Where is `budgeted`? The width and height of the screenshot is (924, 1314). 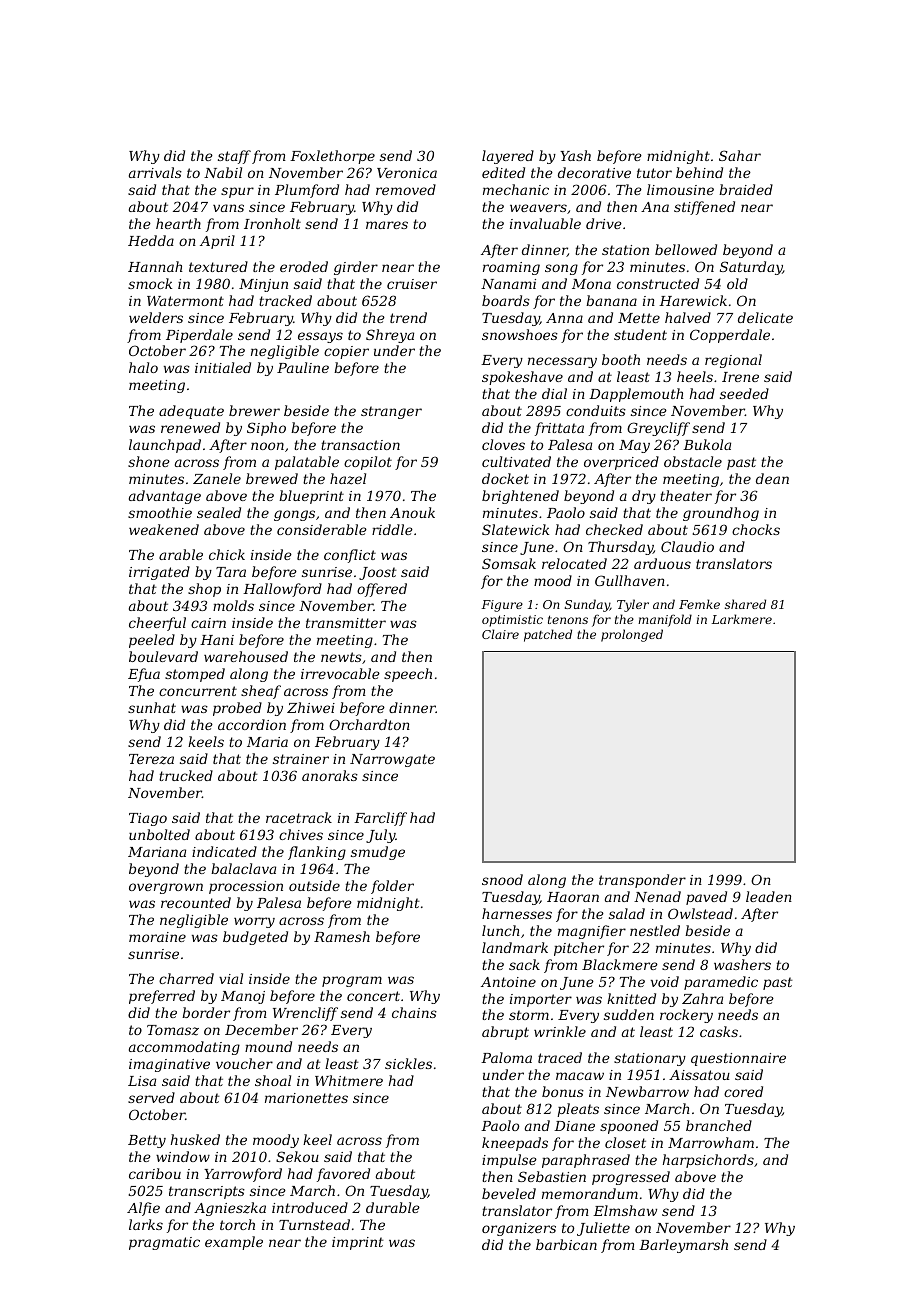
budgeted is located at coordinates (255, 938).
